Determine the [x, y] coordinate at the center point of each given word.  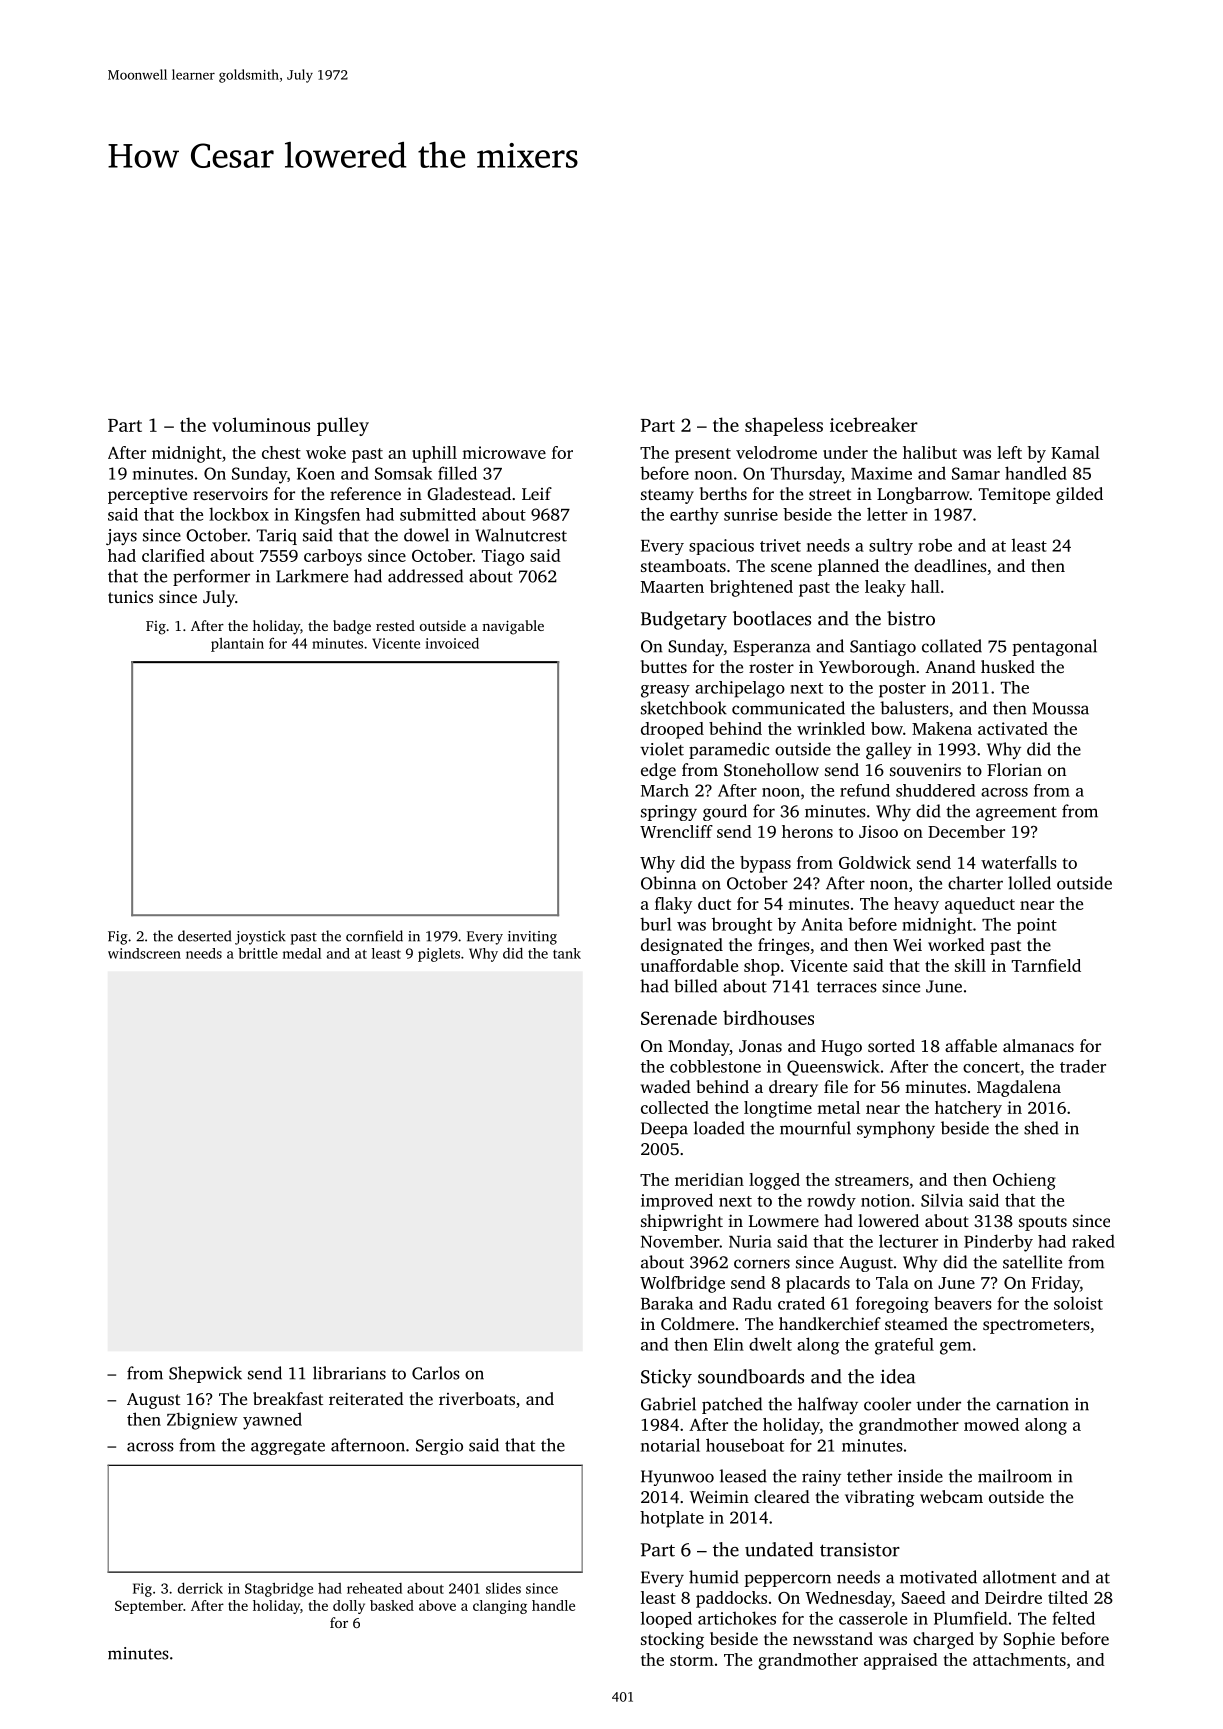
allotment [1019, 1577]
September [149, 1607]
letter [887, 514]
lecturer [908, 1241]
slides [503, 1588]
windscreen [144, 953]
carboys [333, 557]
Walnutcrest [521, 535]
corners [762, 1264]
